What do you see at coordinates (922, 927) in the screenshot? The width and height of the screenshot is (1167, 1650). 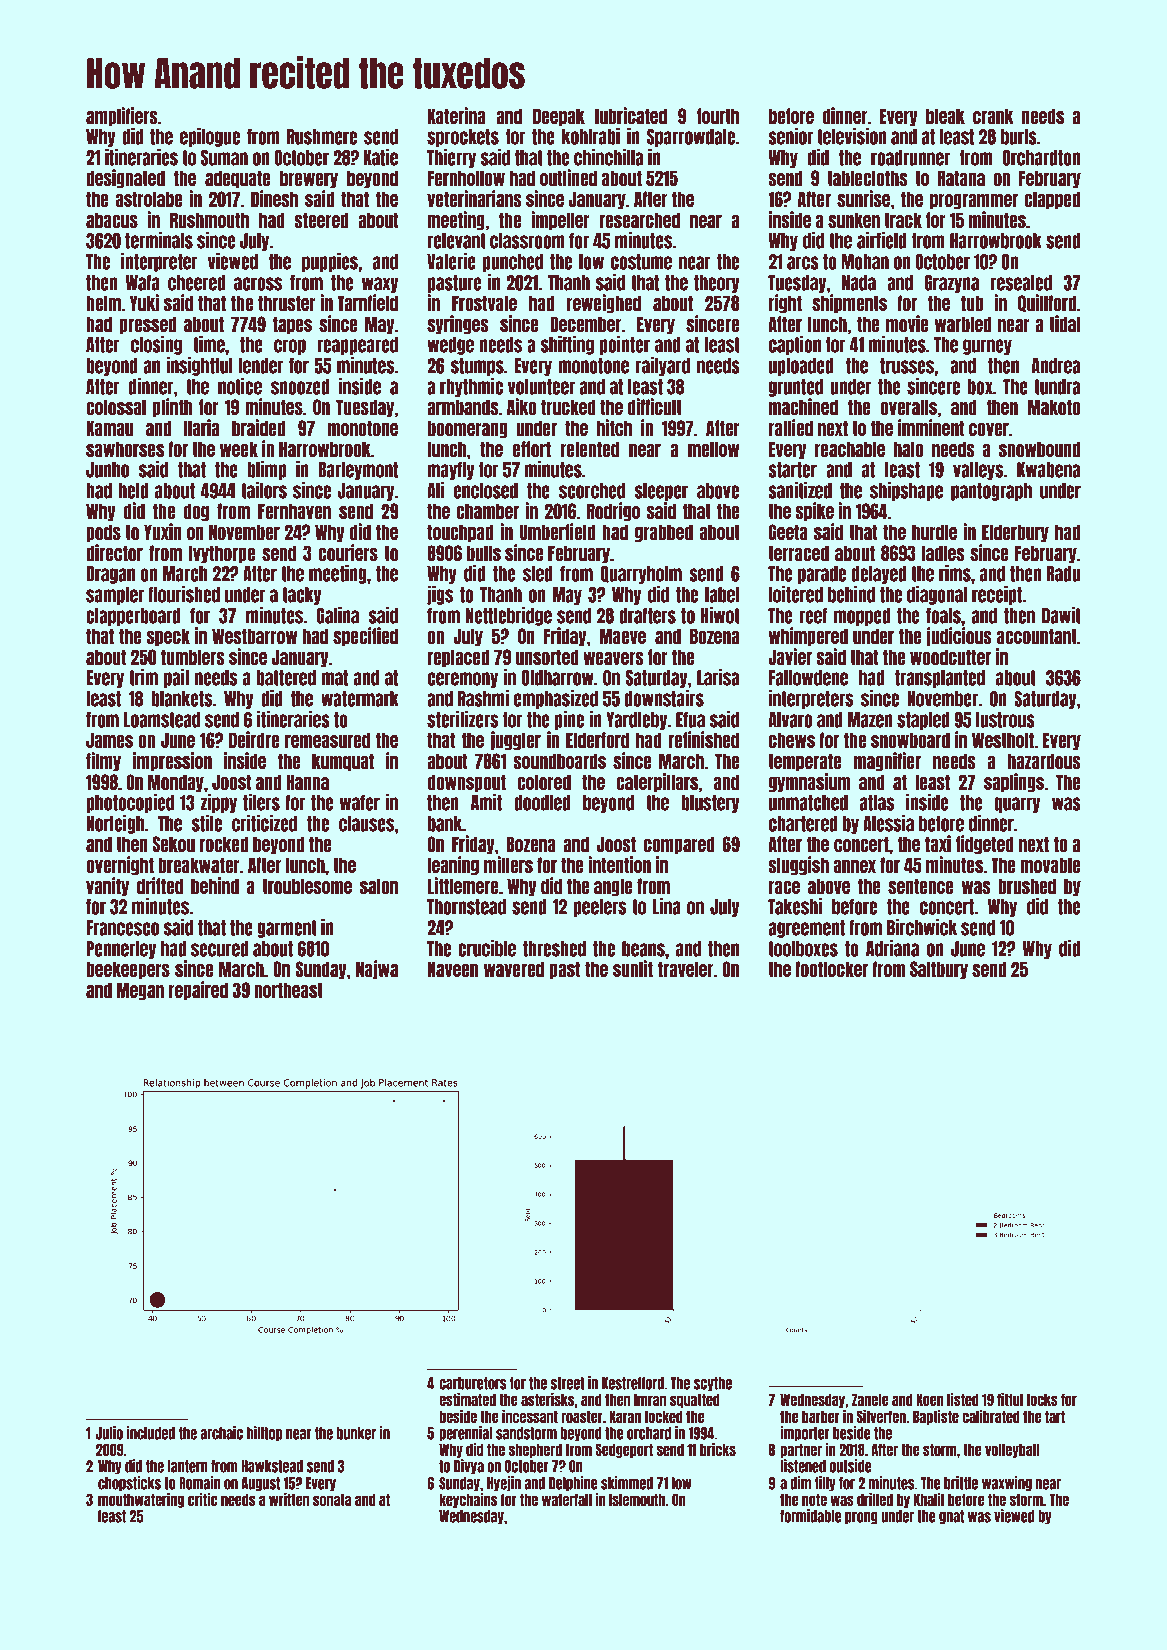 I see `Birchwick` at bounding box center [922, 927].
